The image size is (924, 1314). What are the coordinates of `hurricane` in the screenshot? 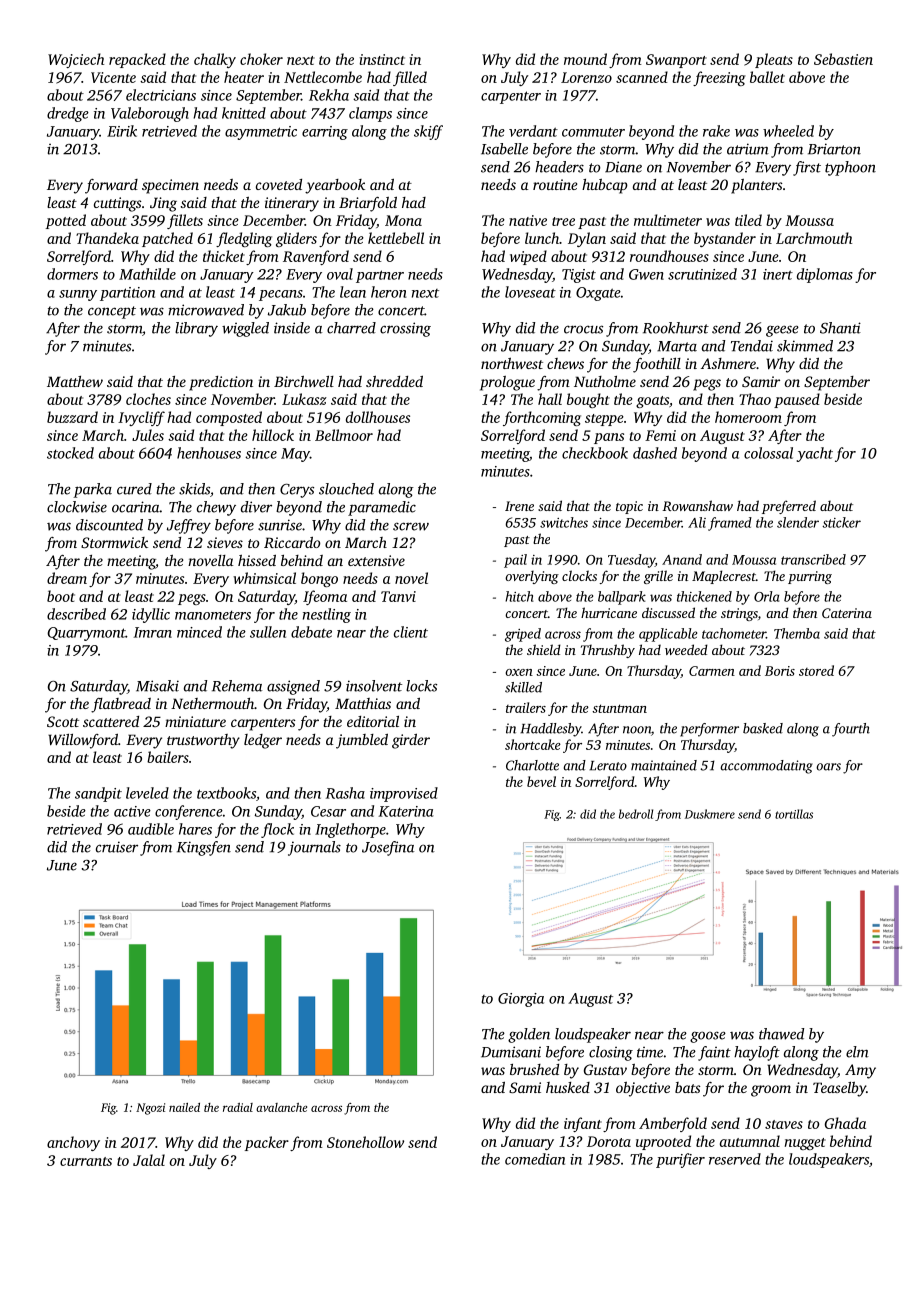 It's located at (609, 612).
